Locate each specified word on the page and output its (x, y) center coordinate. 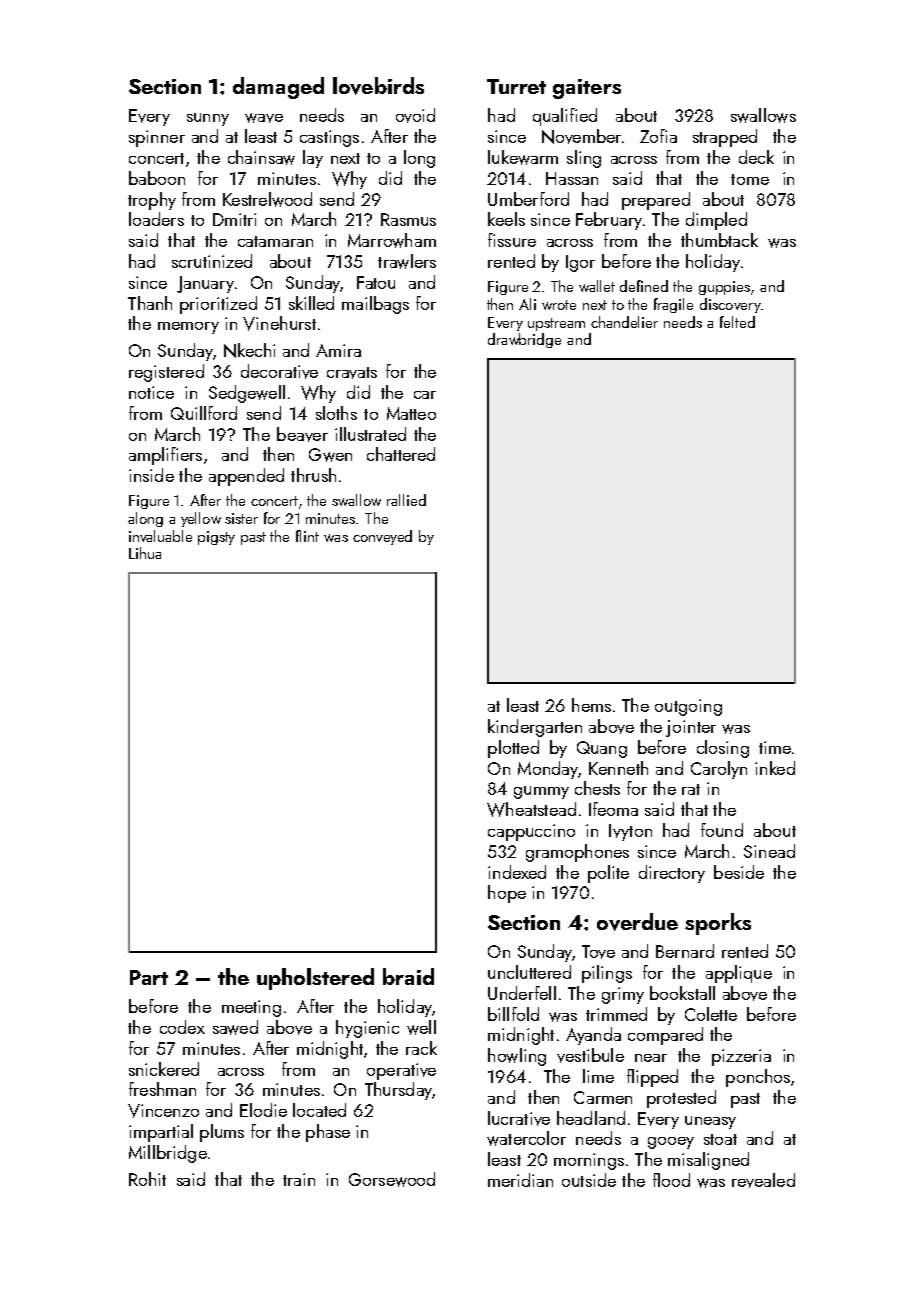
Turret (516, 86)
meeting (251, 1008)
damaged (278, 88)
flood (671, 1180)
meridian (520, 1180)
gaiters (587, 89)
